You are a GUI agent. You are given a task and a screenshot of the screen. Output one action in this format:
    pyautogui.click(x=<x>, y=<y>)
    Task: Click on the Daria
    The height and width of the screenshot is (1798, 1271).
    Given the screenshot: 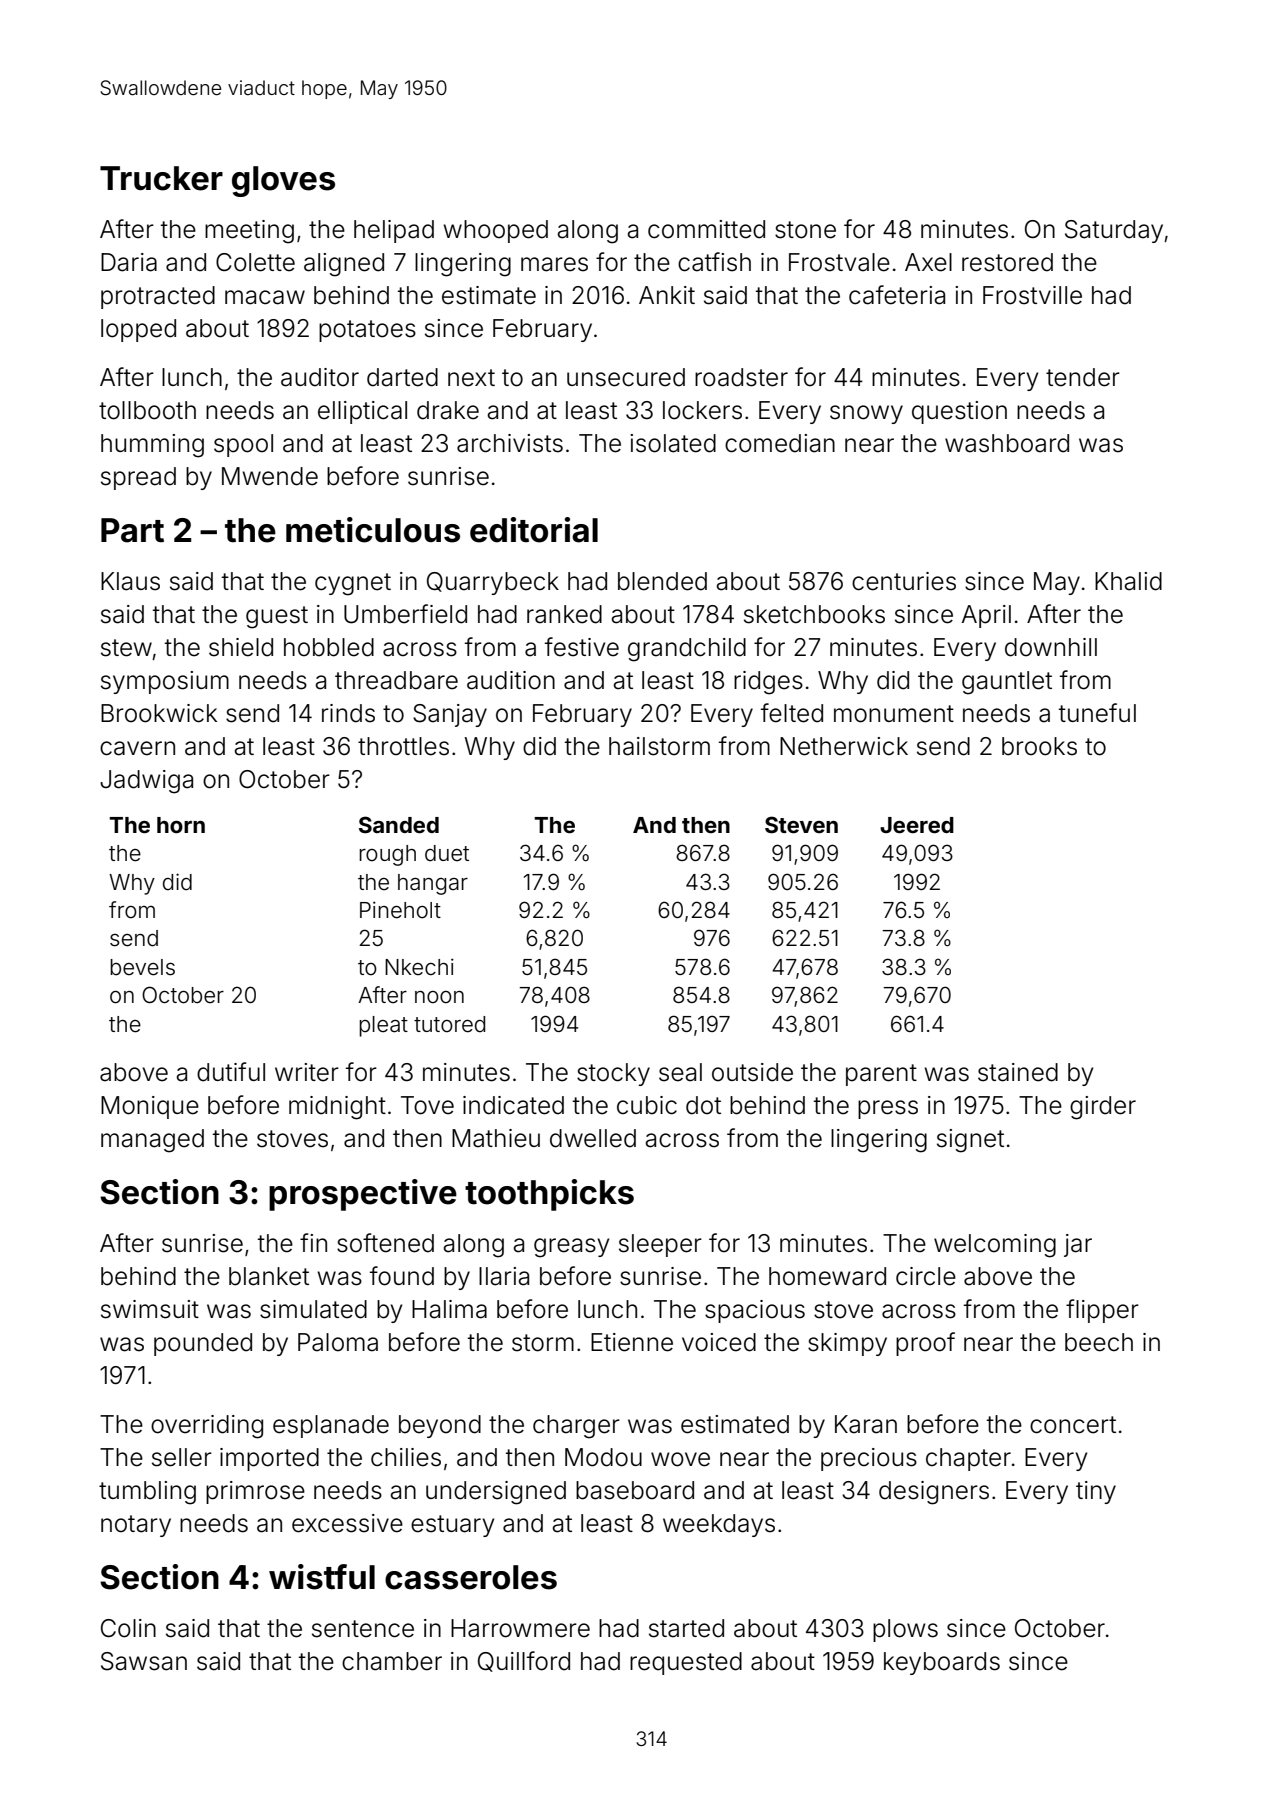 What is the action you would take?
    pyautogui.click(x=129, y=262)
